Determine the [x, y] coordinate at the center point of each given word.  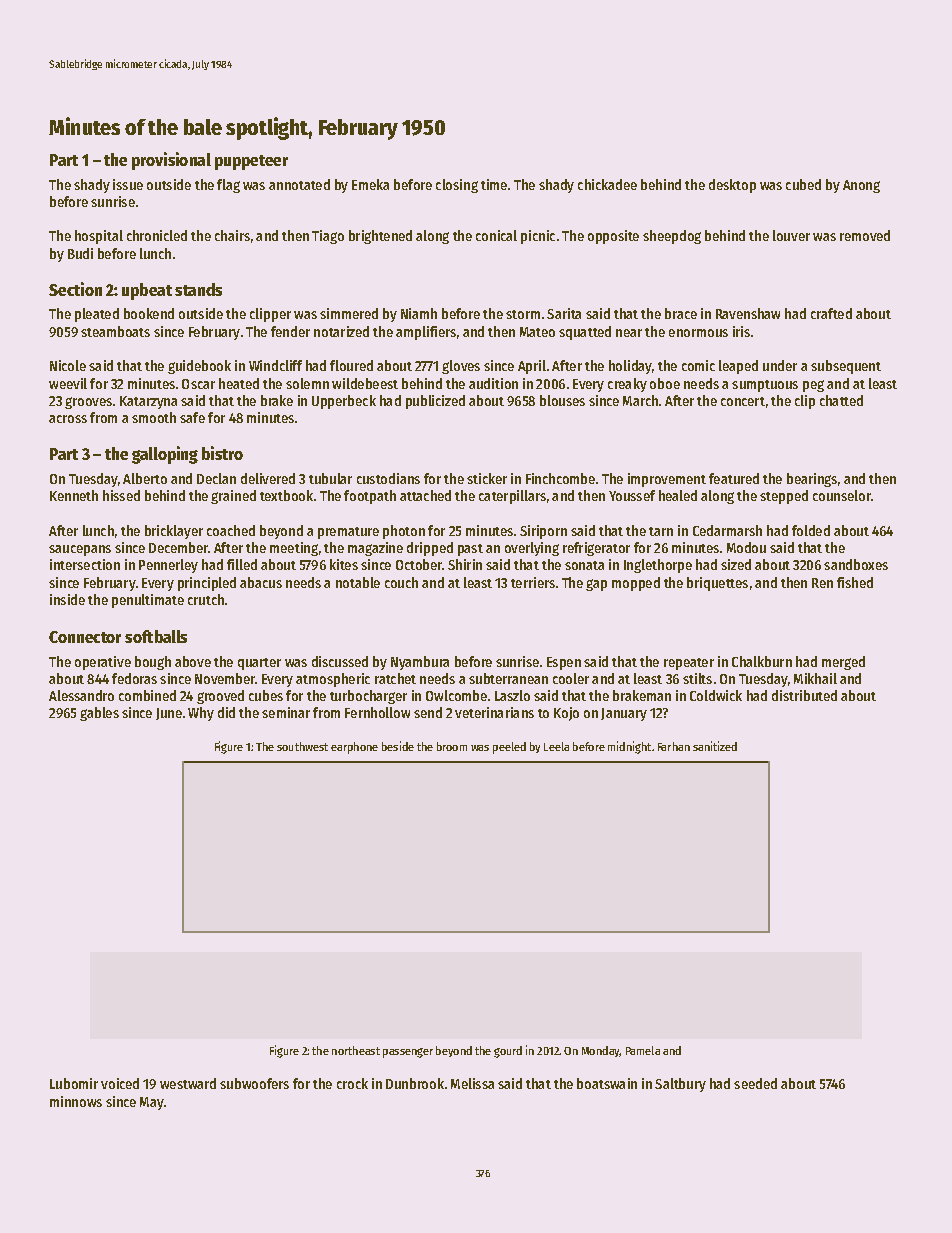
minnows [76, 1101]
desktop [732, 186]
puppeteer [251, 162]
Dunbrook [415, 1083]
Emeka [370, 184]
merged [843, 663]
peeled [509, 748]
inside [67, 599]
